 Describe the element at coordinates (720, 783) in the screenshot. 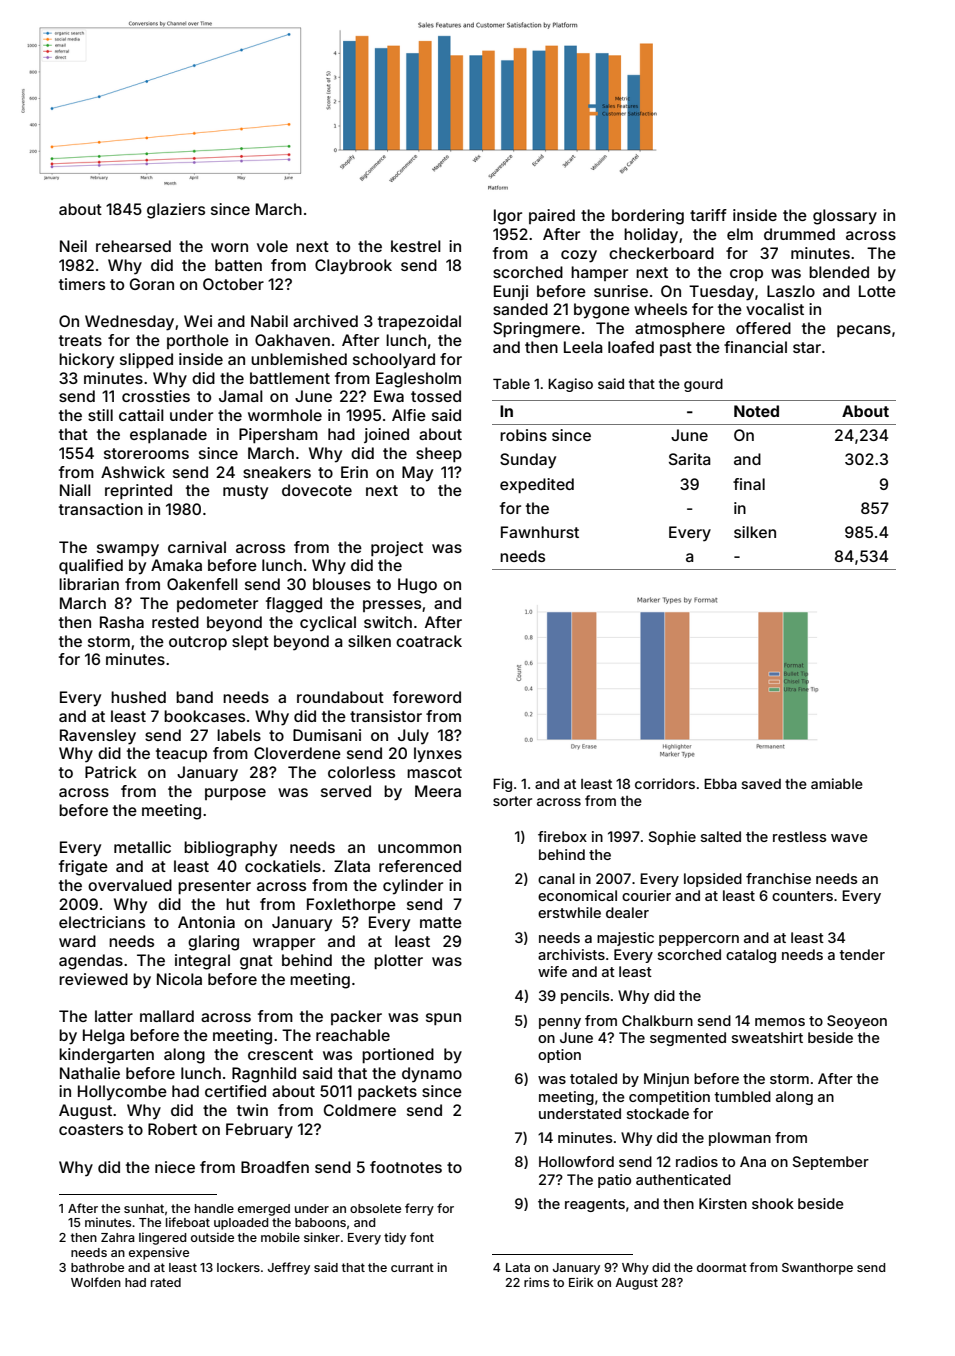

I see `Ebba` at that location.
